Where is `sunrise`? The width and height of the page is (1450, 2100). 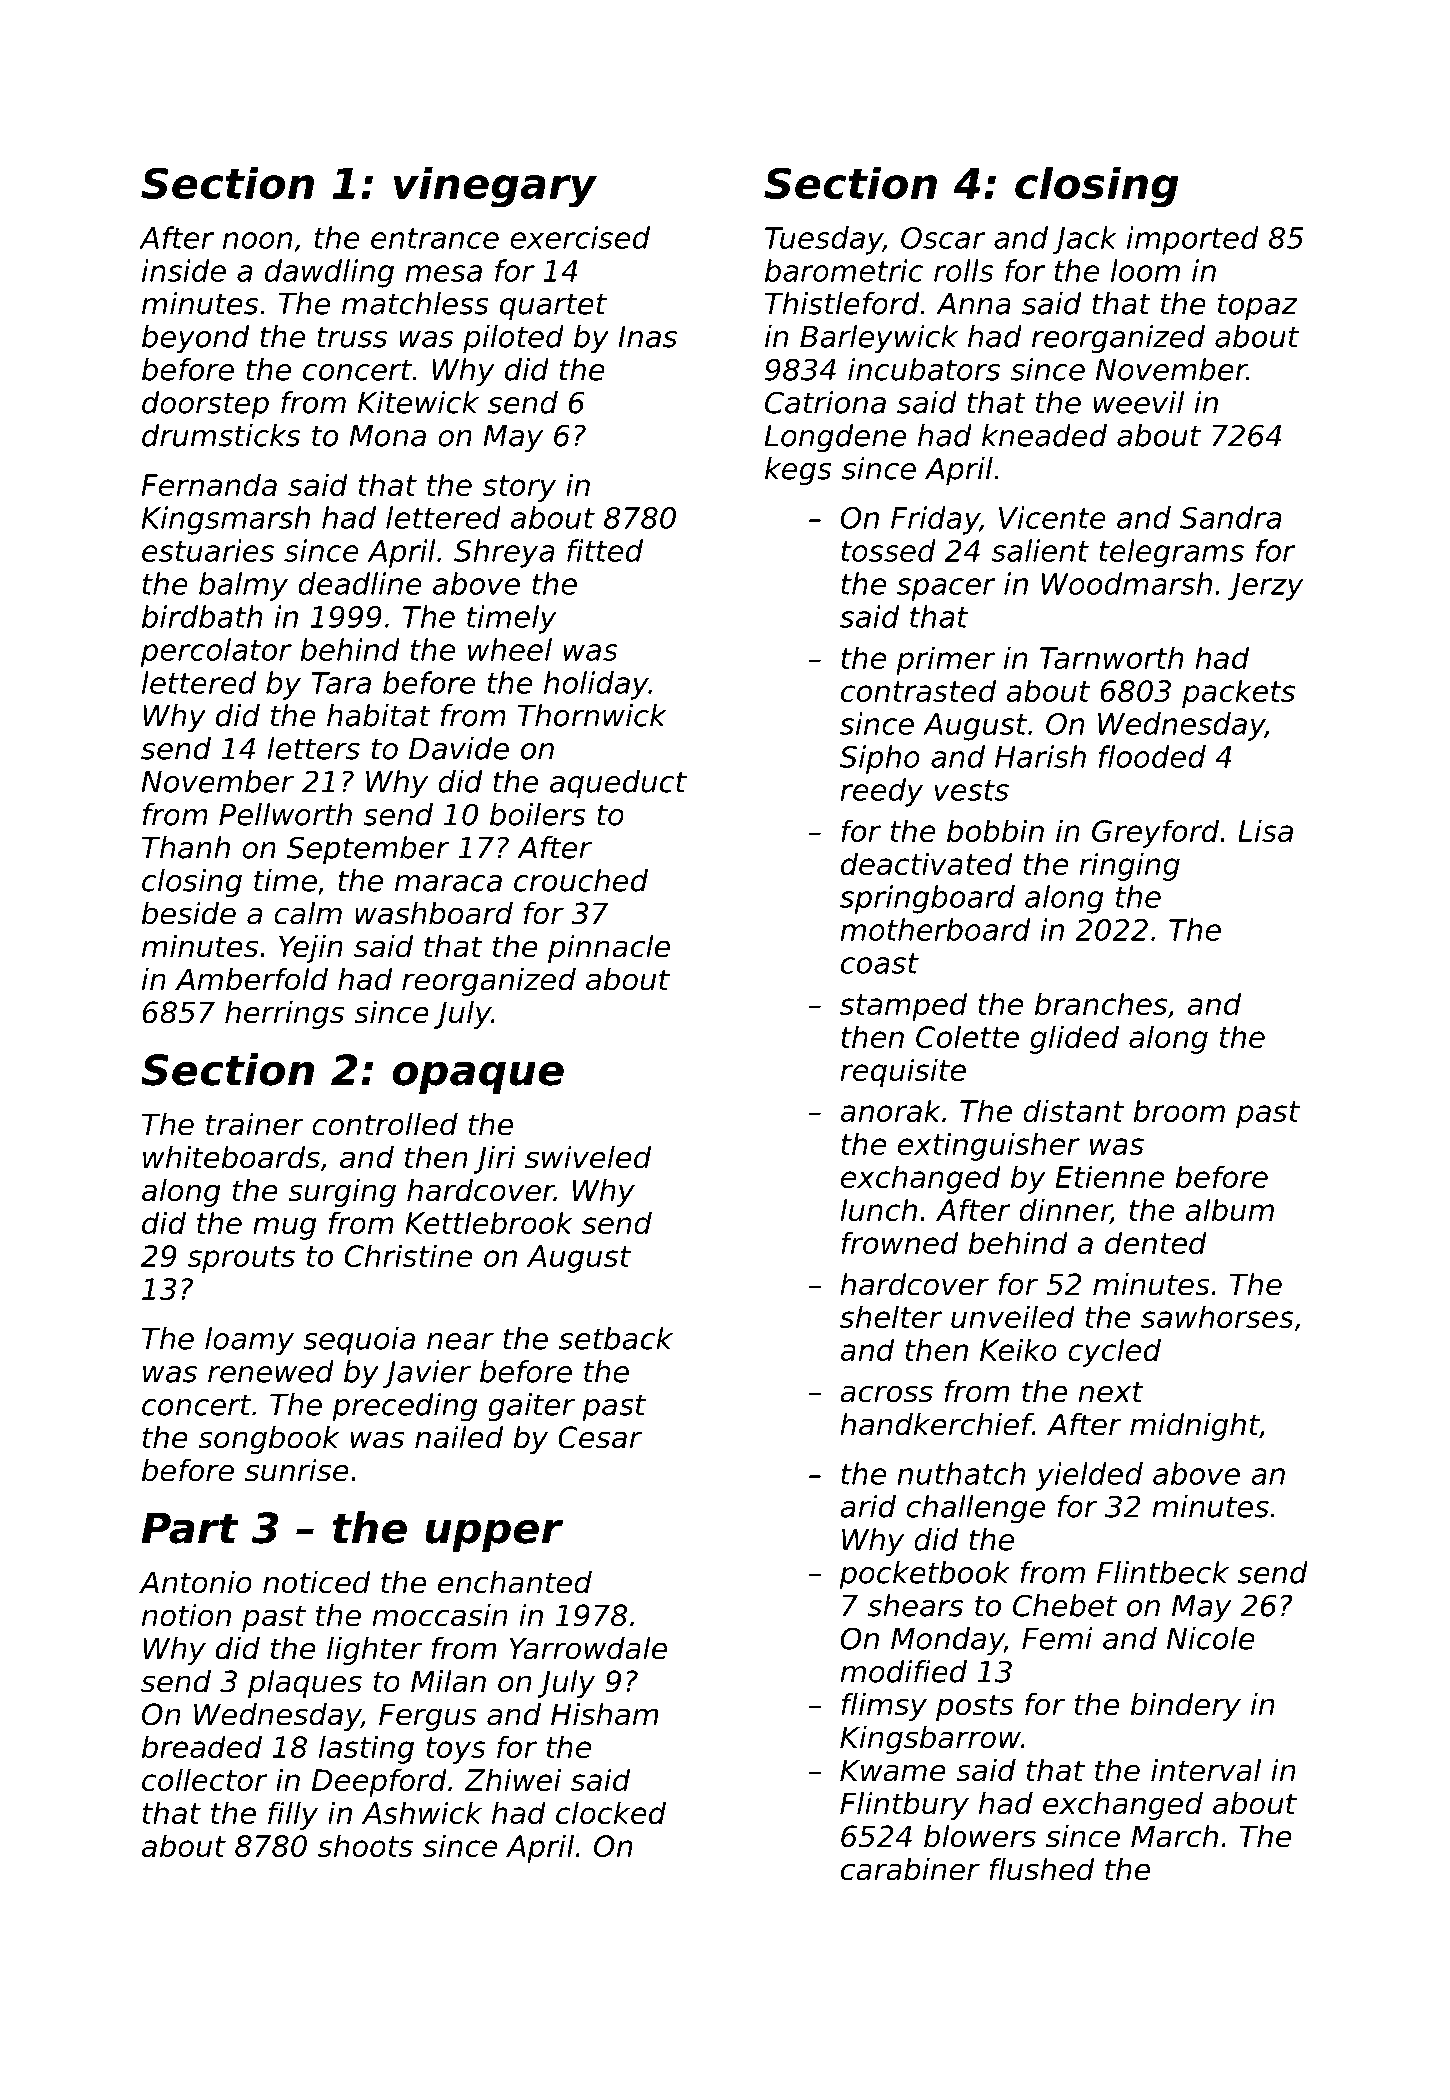 sunrise is located at coordinates (297, 1470).
